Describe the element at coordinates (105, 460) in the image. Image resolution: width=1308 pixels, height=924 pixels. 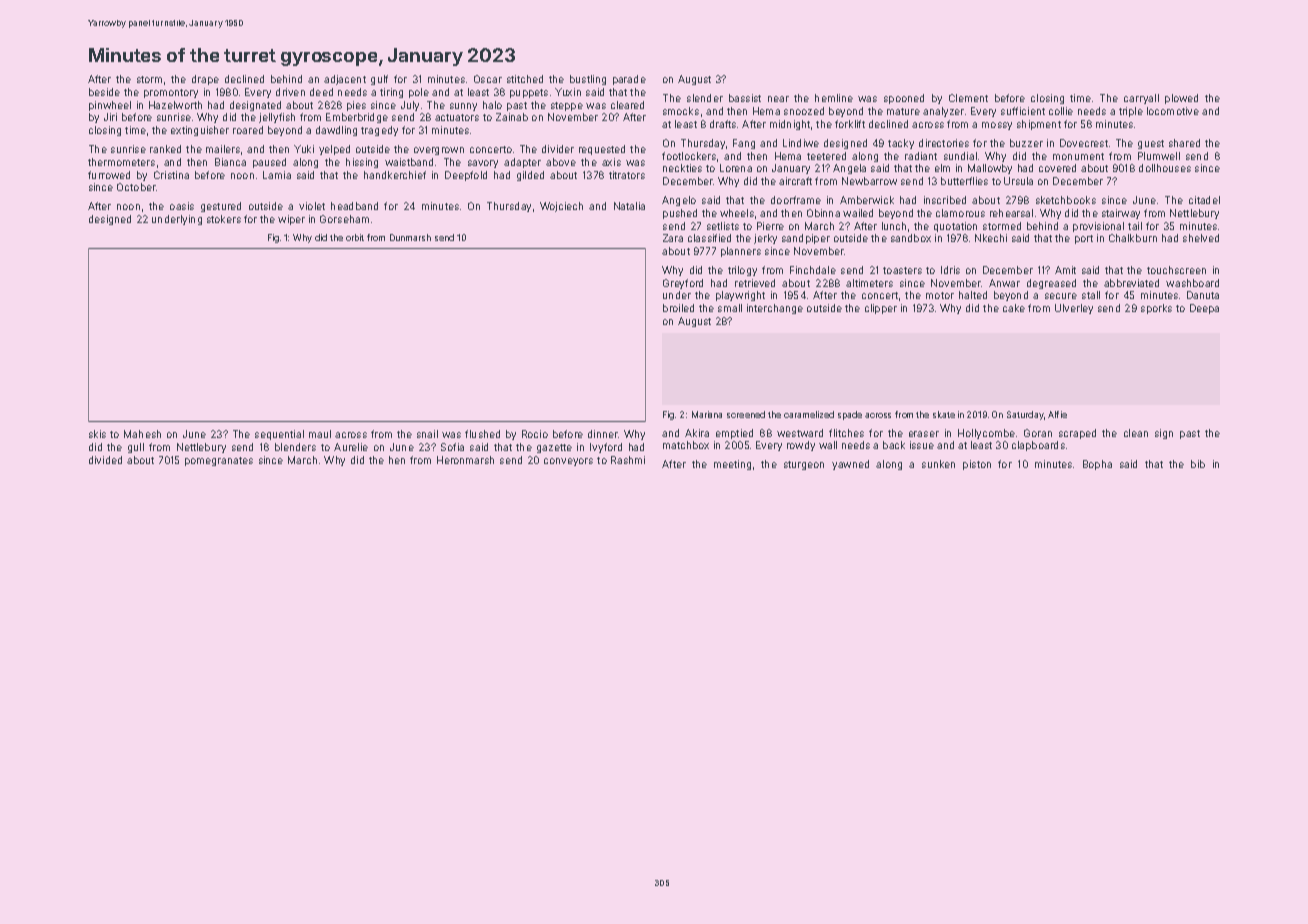
I see `divided` at that location.
